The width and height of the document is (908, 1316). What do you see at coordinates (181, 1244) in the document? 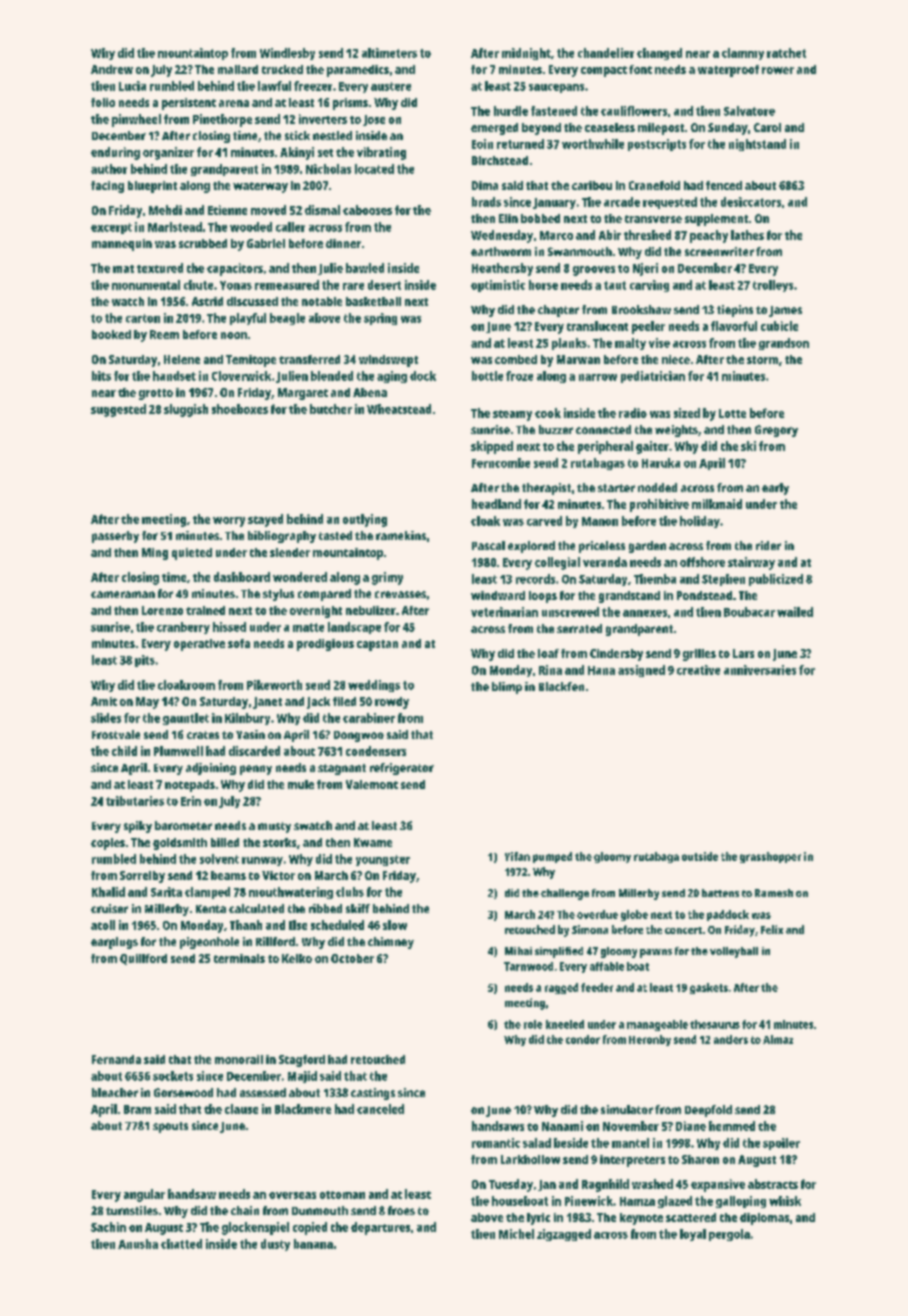
I see `chatted` at bounding box center [181, 1244].
